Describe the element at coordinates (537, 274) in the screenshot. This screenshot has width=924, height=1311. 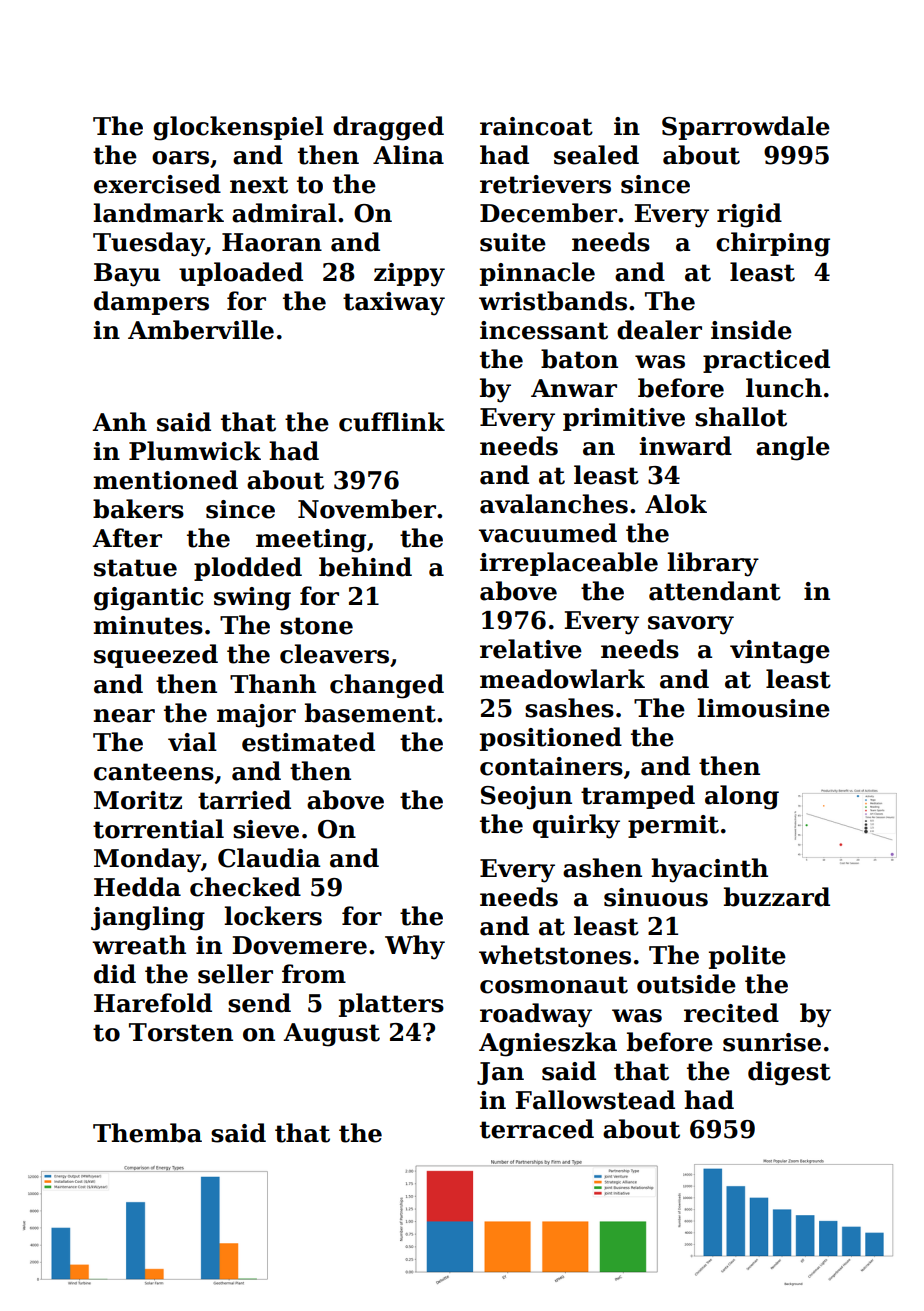
I see `pinnacle` at that location.
